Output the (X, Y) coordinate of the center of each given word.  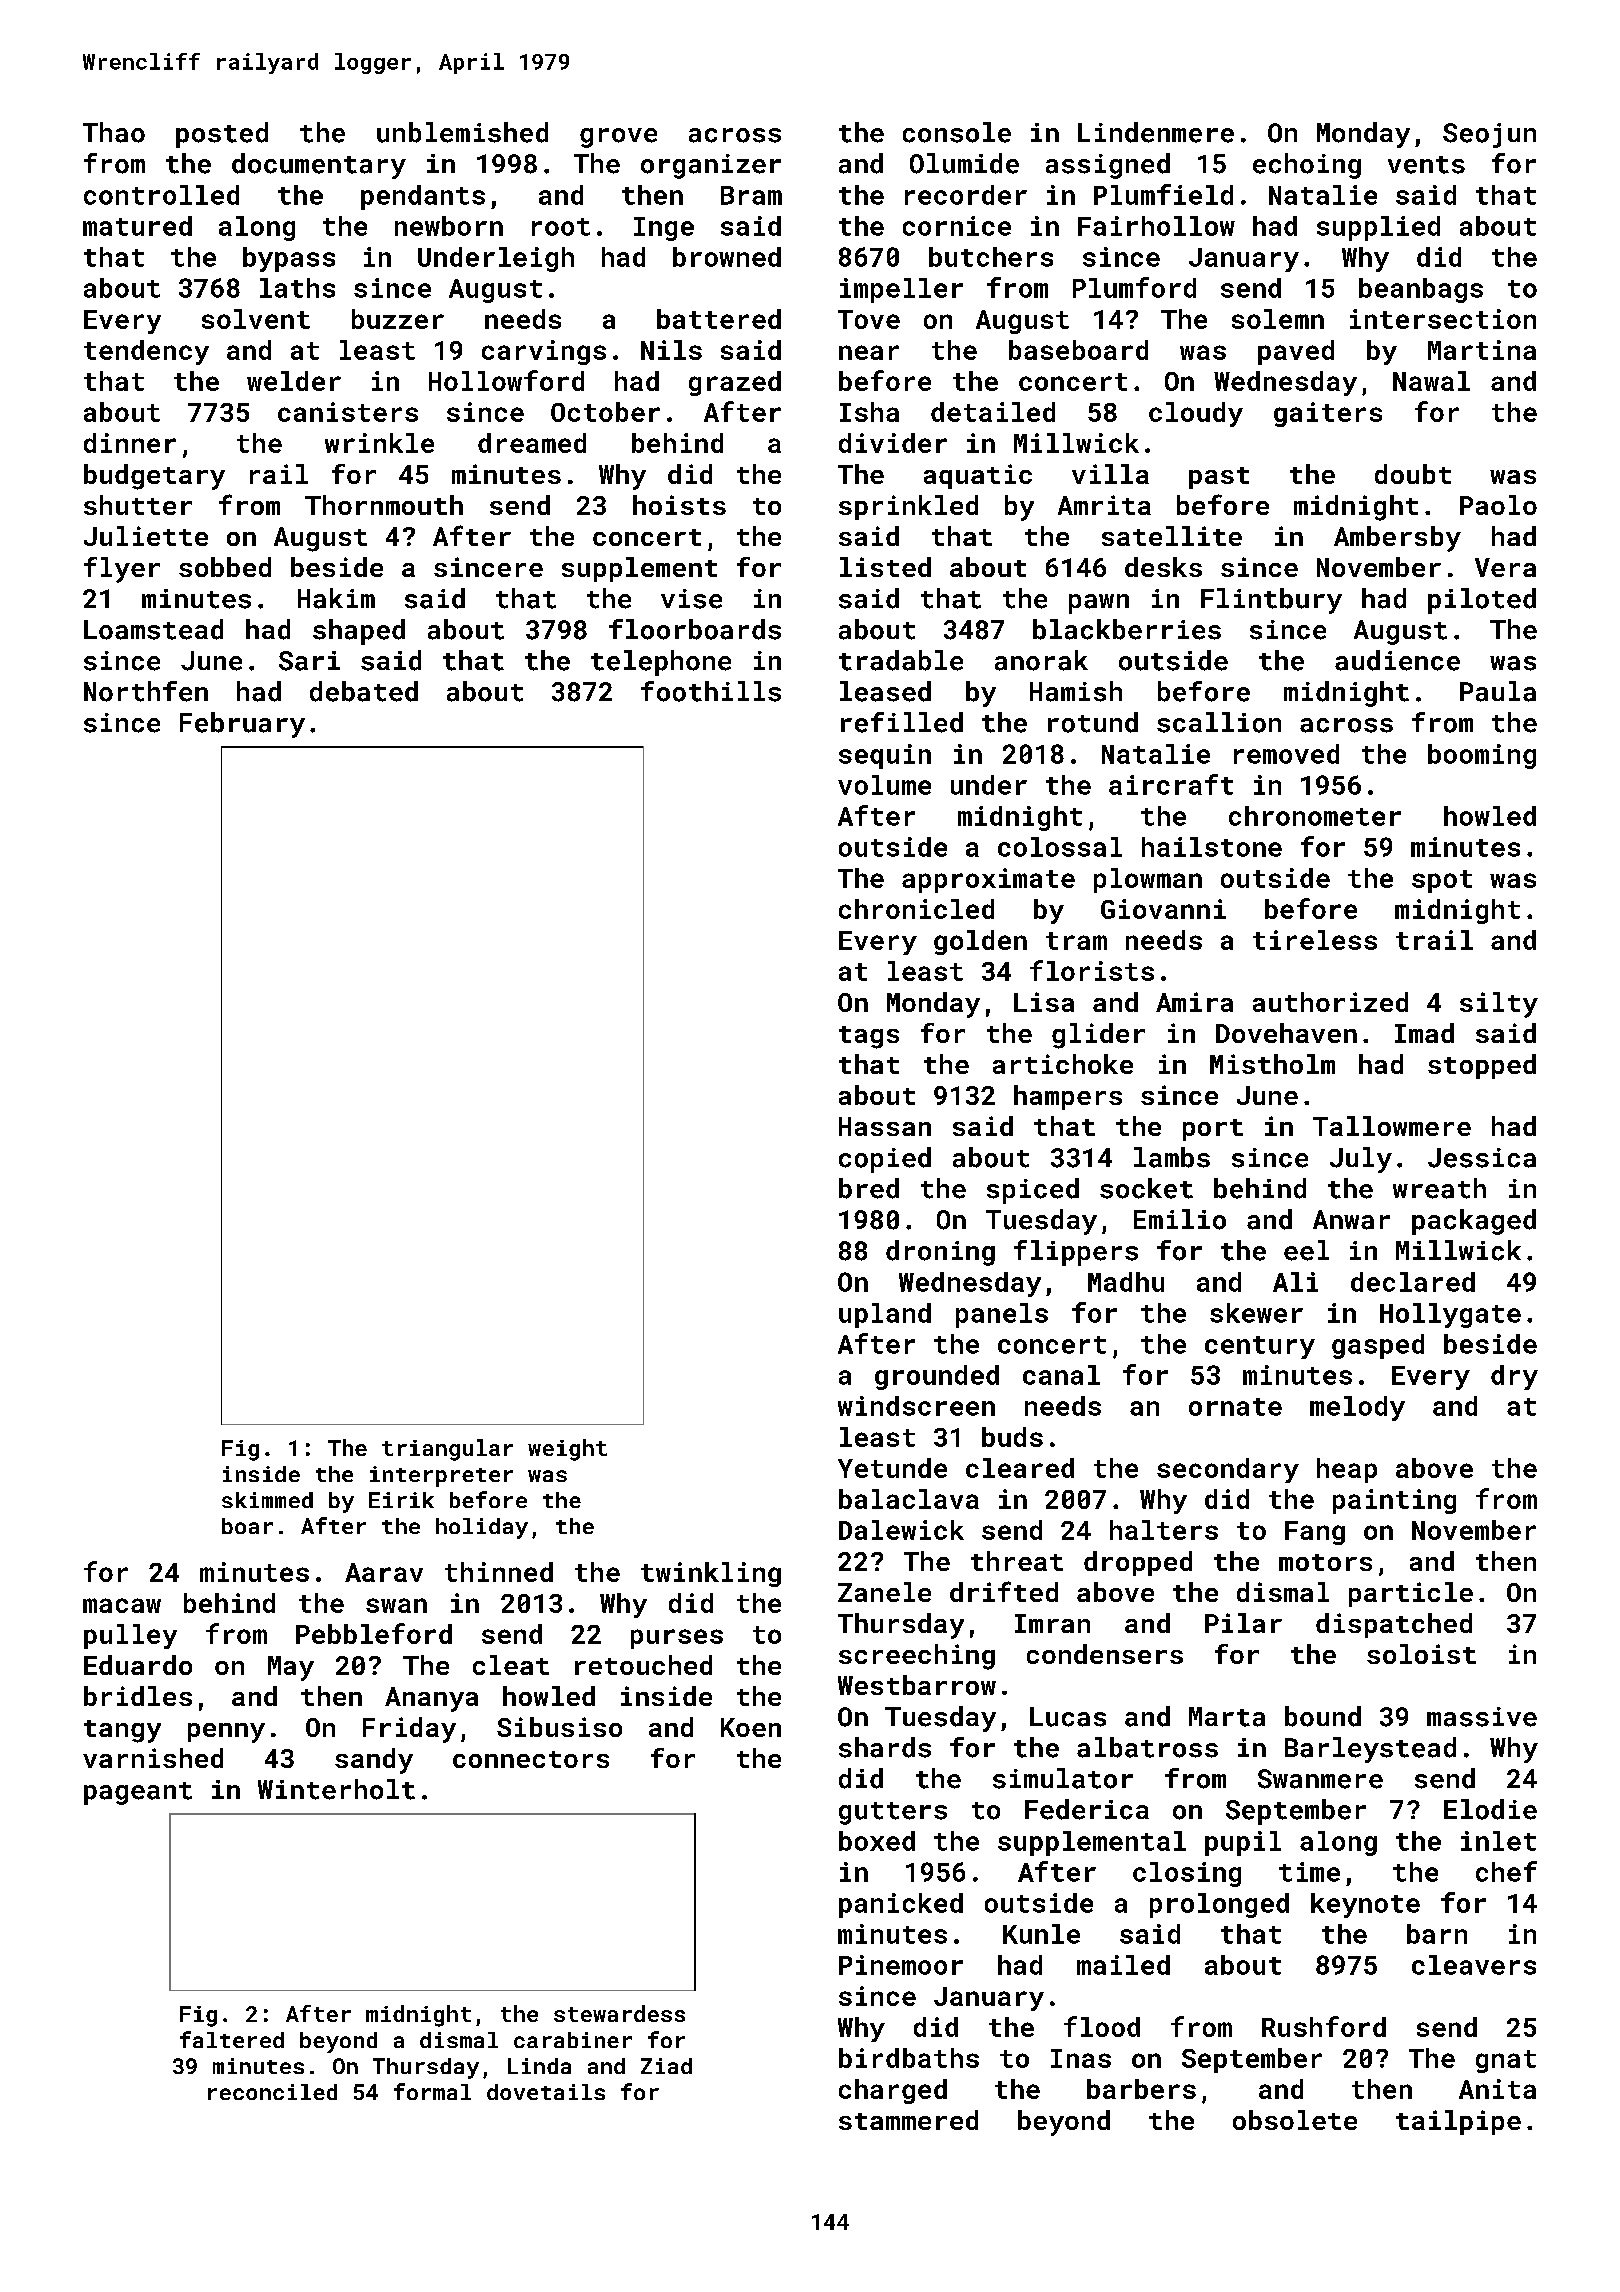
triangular (447, 1450)
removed (1286, 754)
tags (869, 1037)
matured (137, 226)
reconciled (272, 2092)
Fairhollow (1156, 226)
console (957, 132)
